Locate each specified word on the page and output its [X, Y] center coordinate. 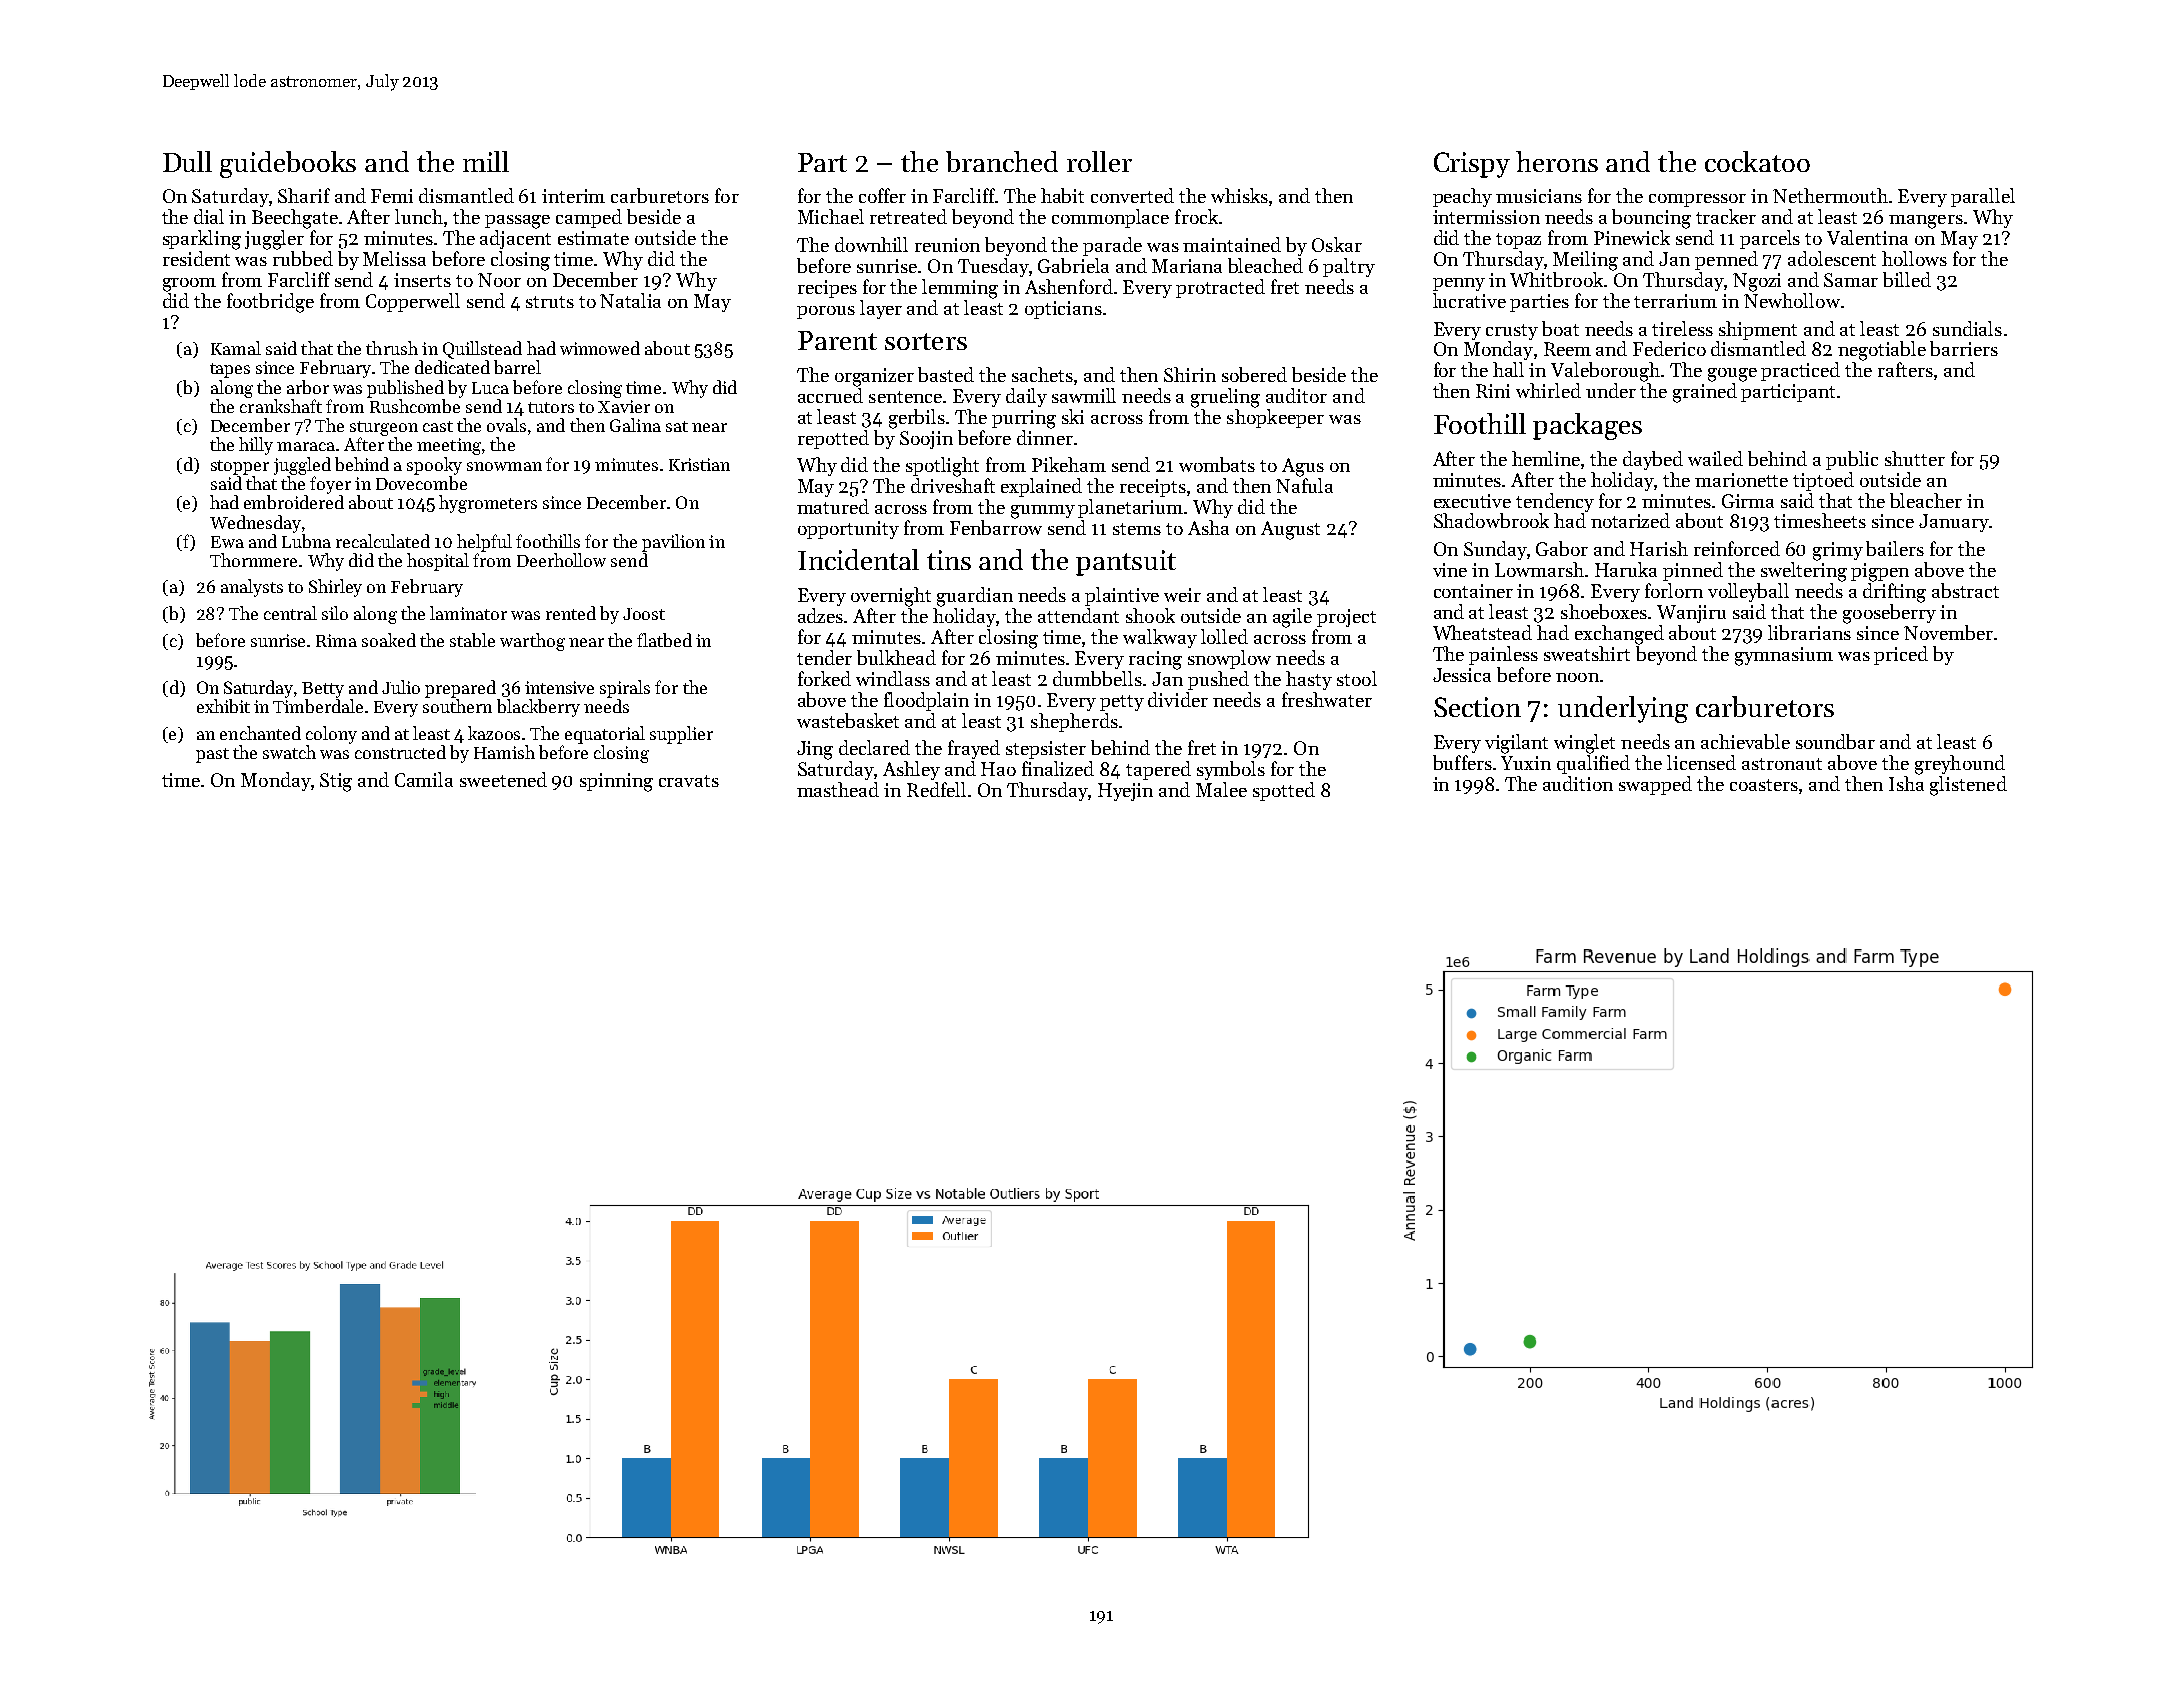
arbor [308, 387]
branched [1002, 161]
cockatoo [1757, 161]
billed [1907, 279]
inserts [422, 280]
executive [1472, 501]
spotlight [942, 467]
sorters [926, 341]
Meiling [1585, 261]
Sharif [304, 195]
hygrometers [488, 504]
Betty [323, 690]
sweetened [503, 779]
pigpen [1880, 572]
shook [1150, 615]
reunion [947, 245]
